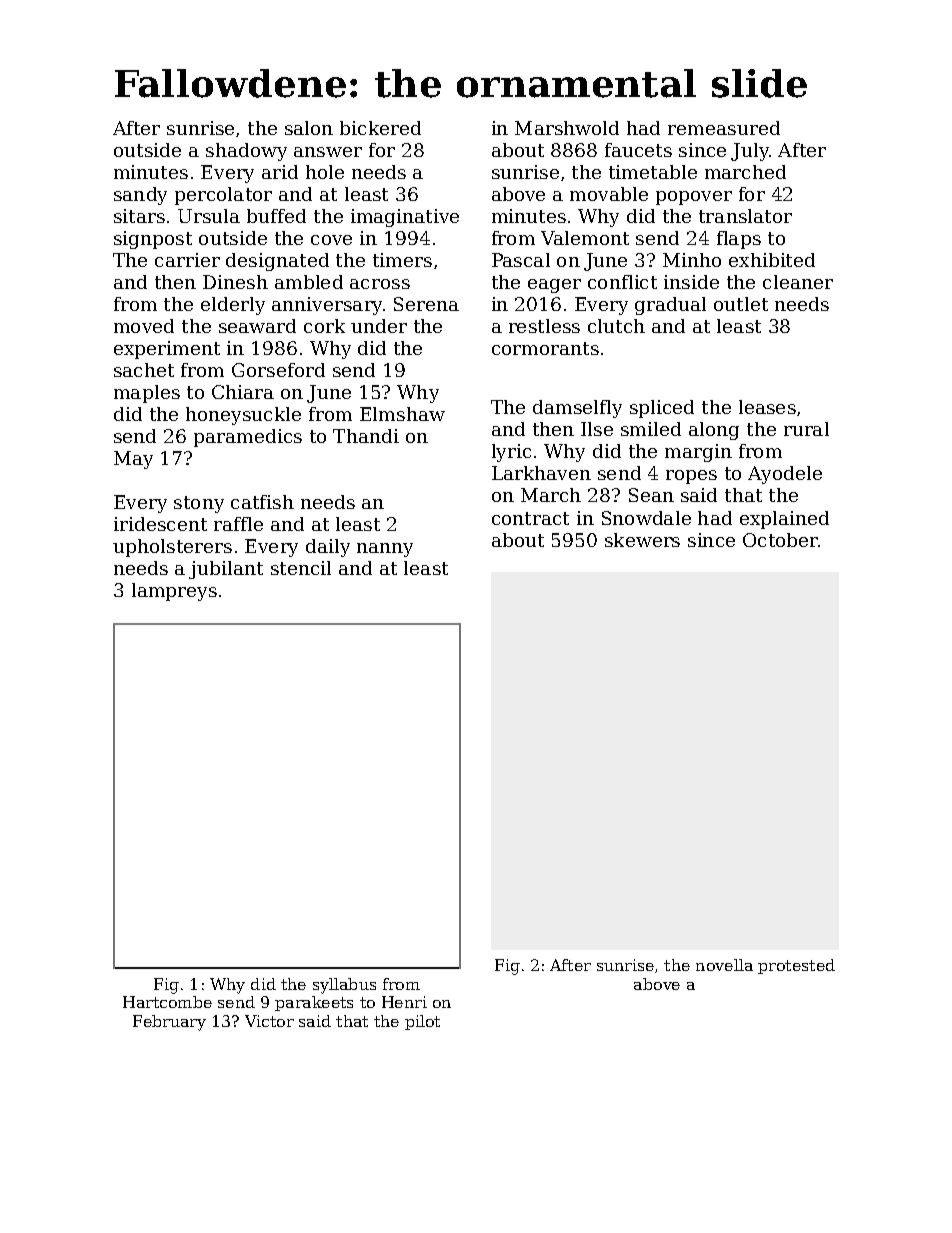  Describe the element at coordinates (278, 370) in the image. I see `Gorseford` at that location.
